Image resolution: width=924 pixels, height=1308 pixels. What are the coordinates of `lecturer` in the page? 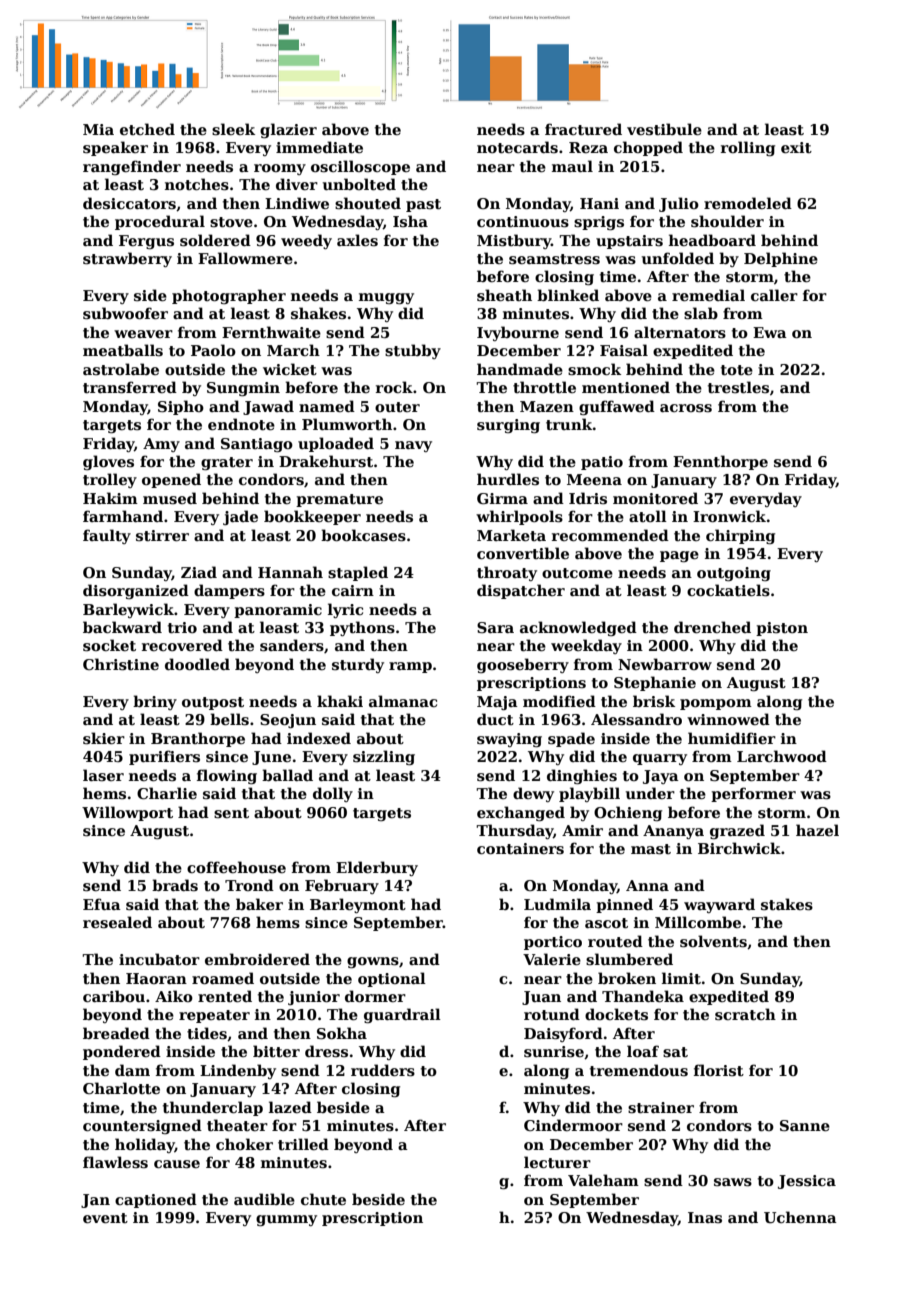 It's located at (557, 1162).
